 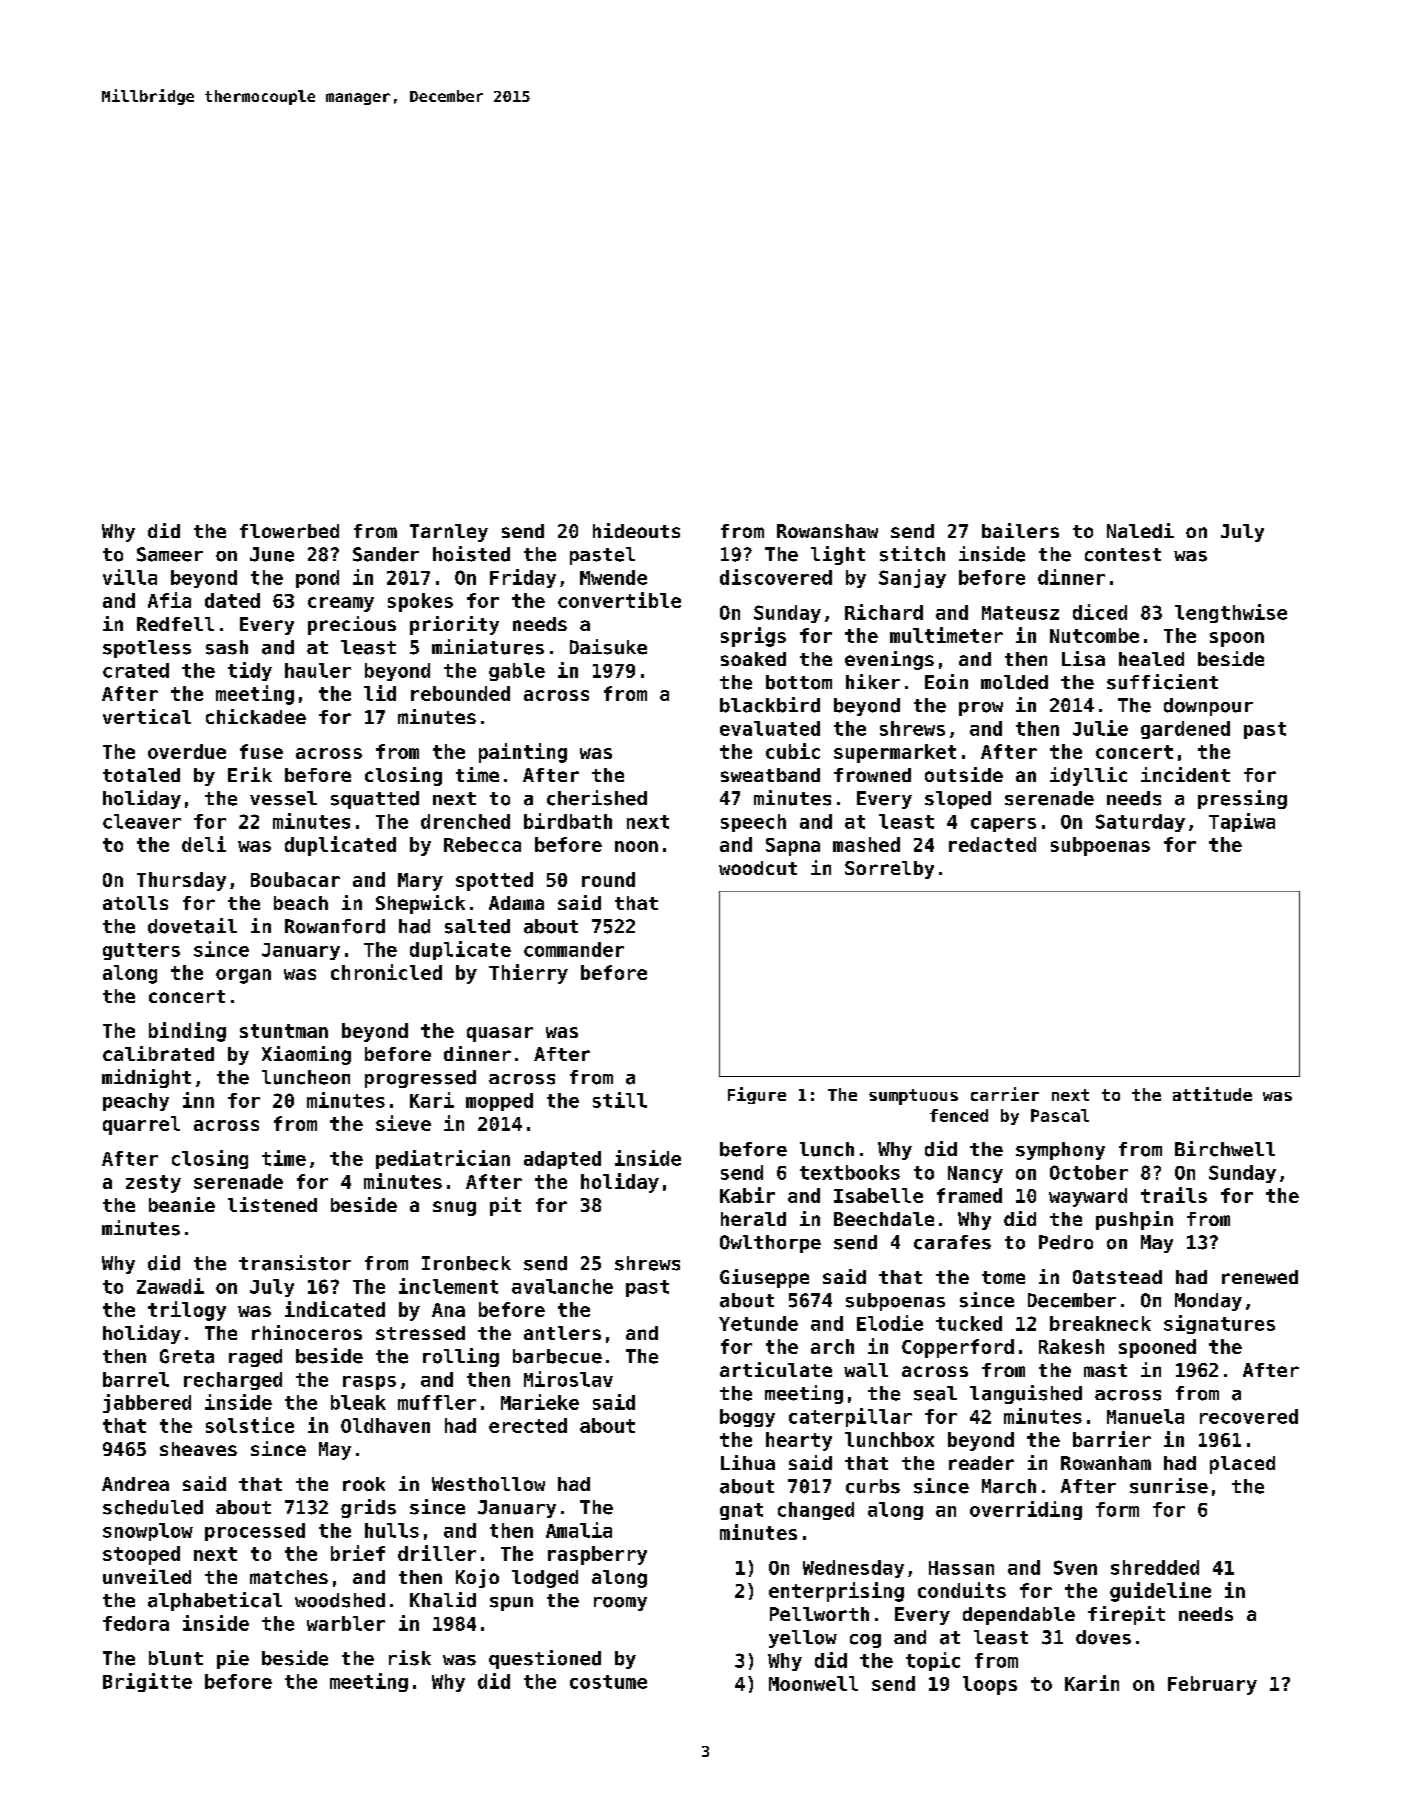 What do you see at coordinates (142, 821) in the screenshot?
I see `cleaver` at bounding box center [142, 821].
